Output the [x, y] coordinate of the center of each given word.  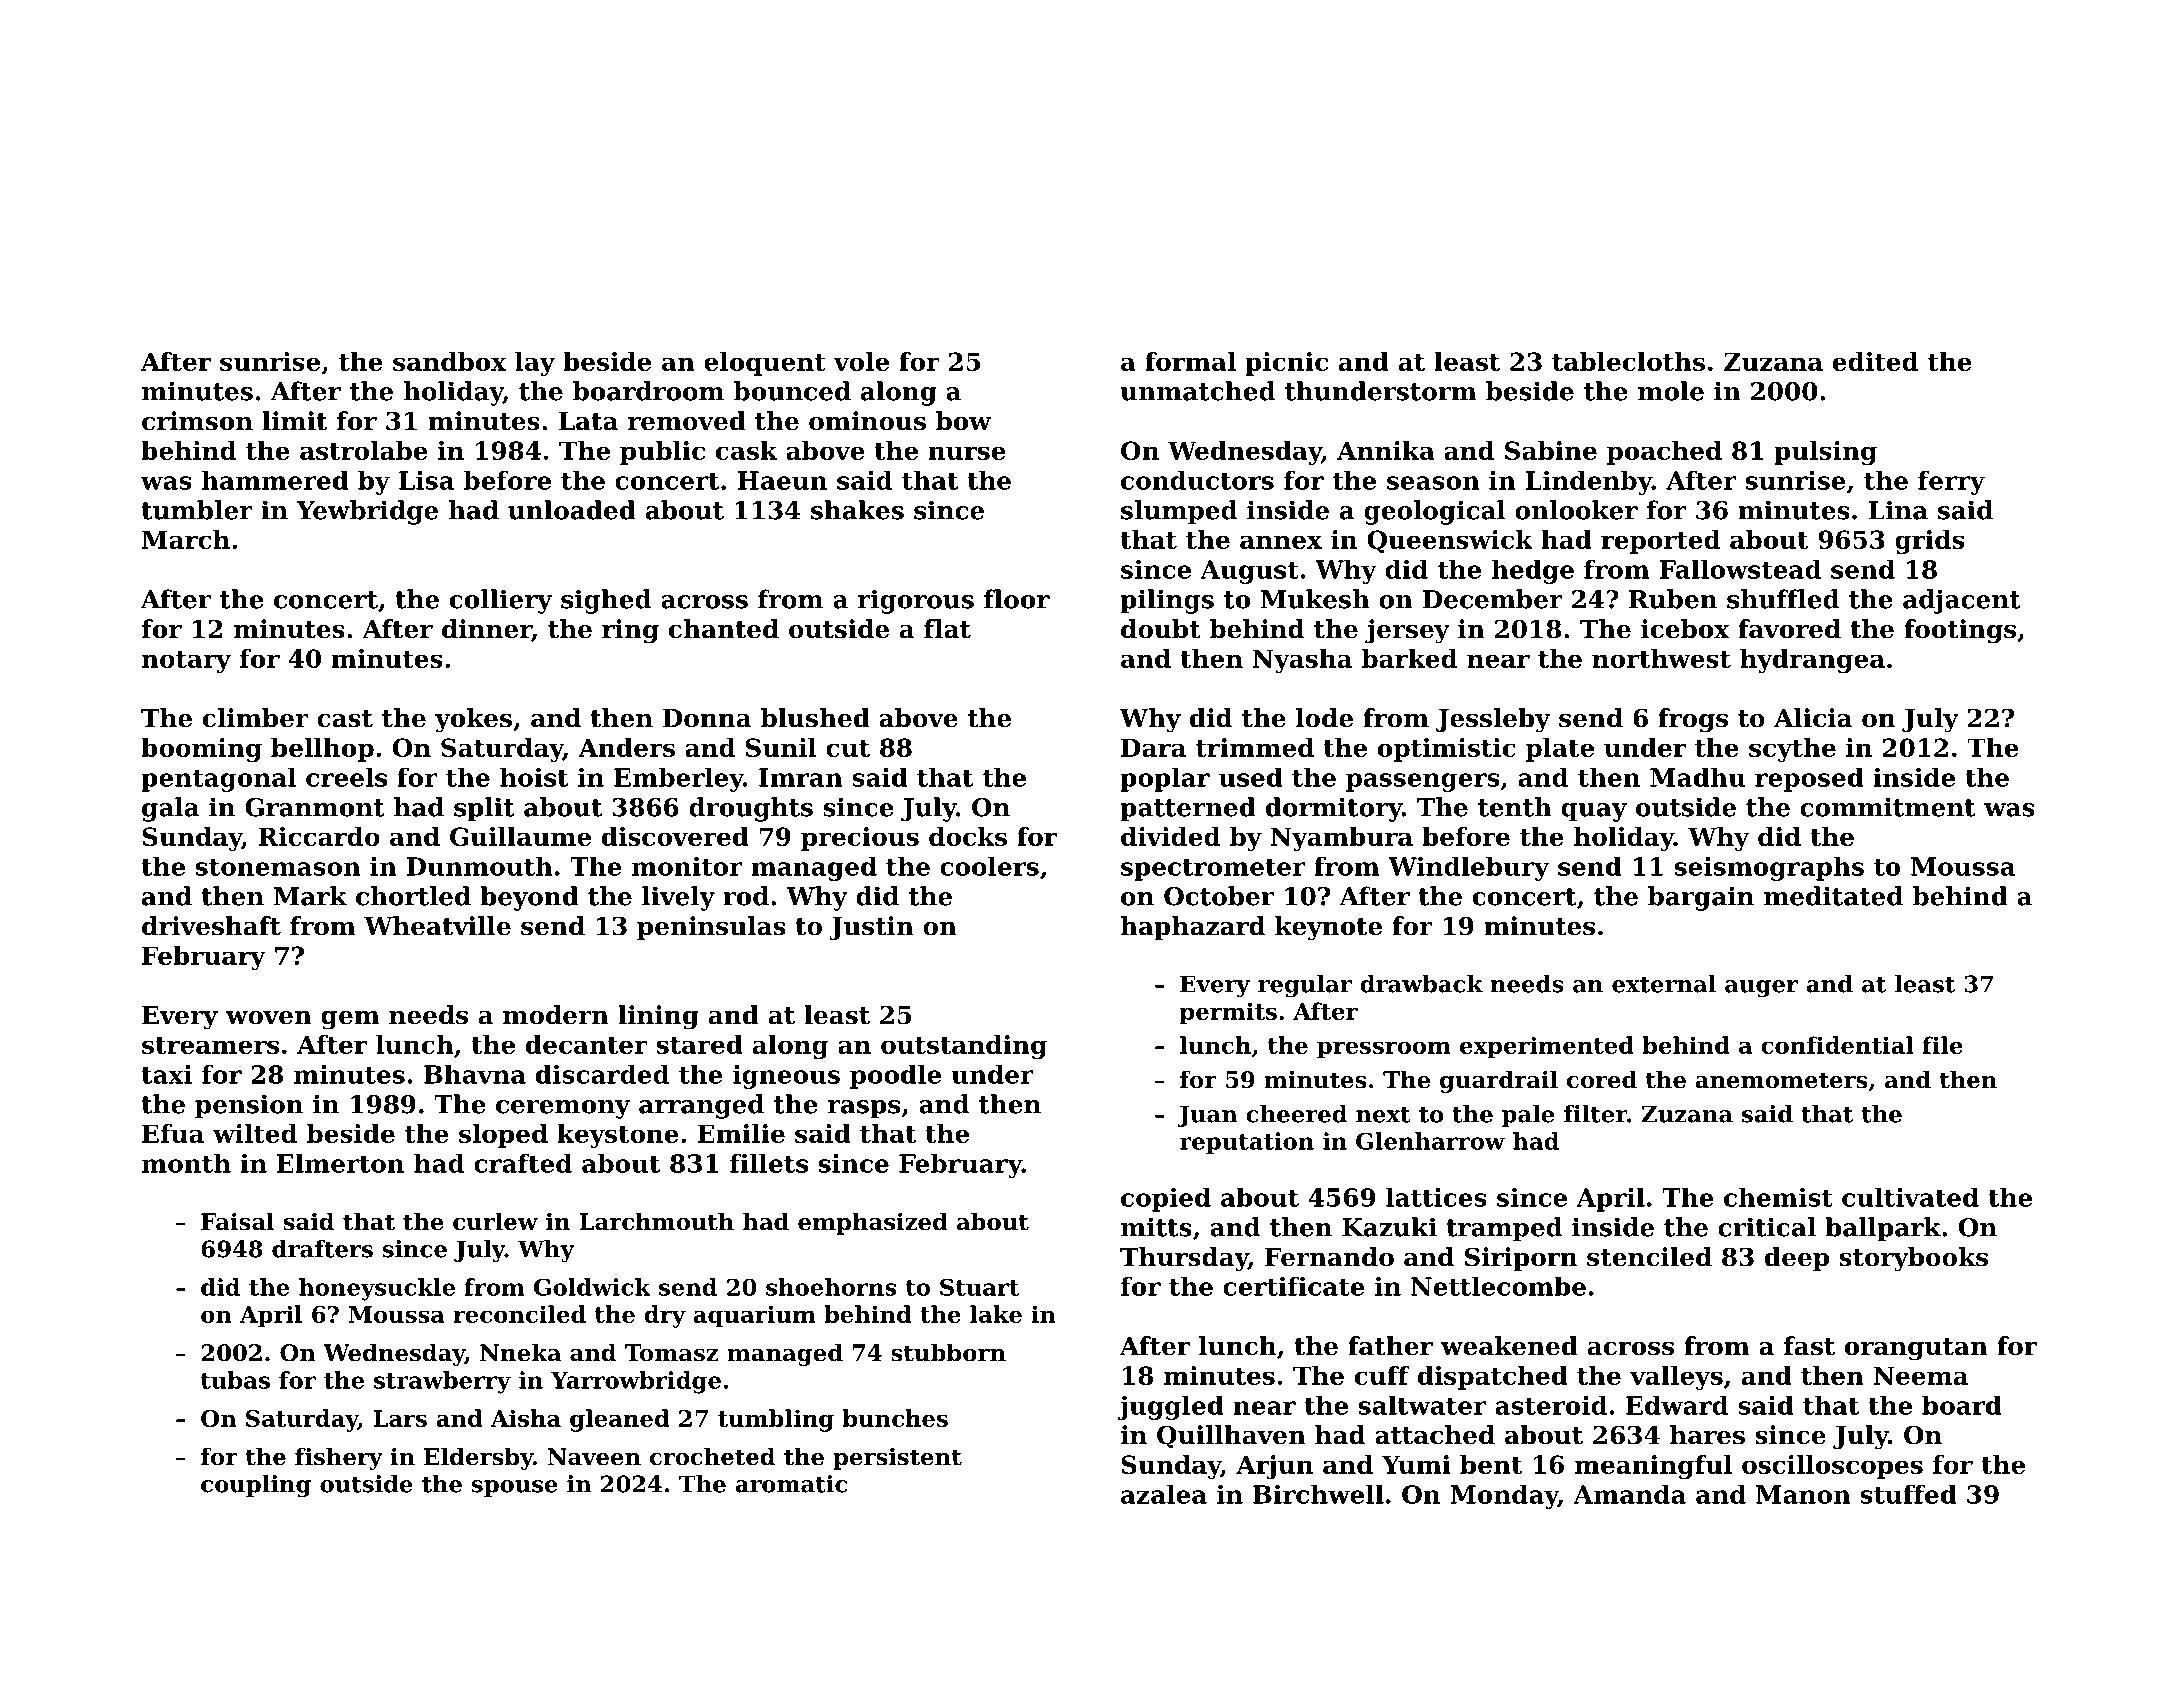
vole [861, 361]
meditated [1833, 896]
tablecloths [1628, 361]
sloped [503, 1136]
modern [556, 1015]
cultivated [1910, 1197]
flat [947, 629]
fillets [769, 1163]
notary [186, 662]
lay [535, 364]
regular [1305, 986]
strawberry [442, 1382]
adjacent [1962, 601]
